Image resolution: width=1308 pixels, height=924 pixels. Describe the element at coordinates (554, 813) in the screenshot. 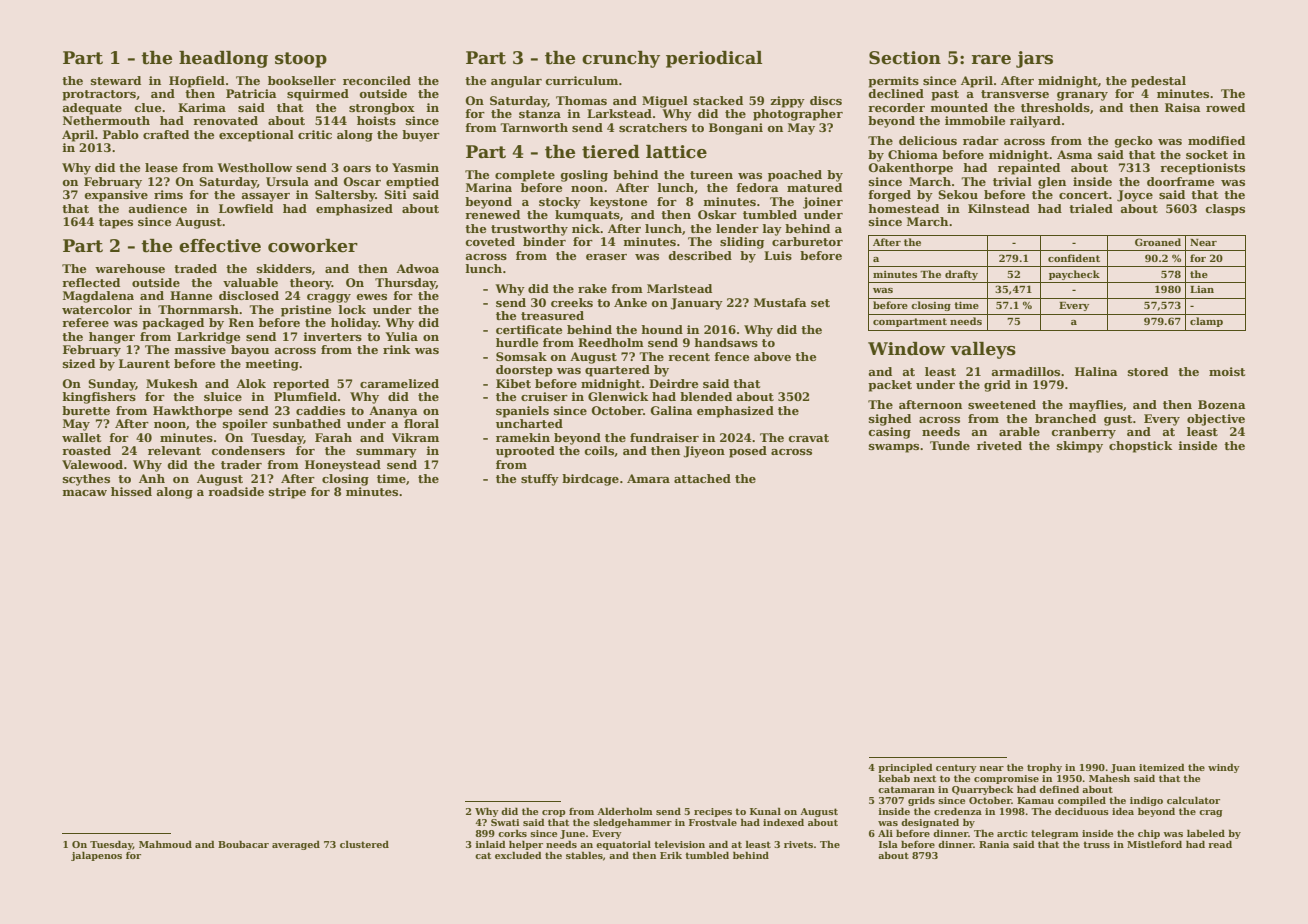

I see `crop` at that location.
